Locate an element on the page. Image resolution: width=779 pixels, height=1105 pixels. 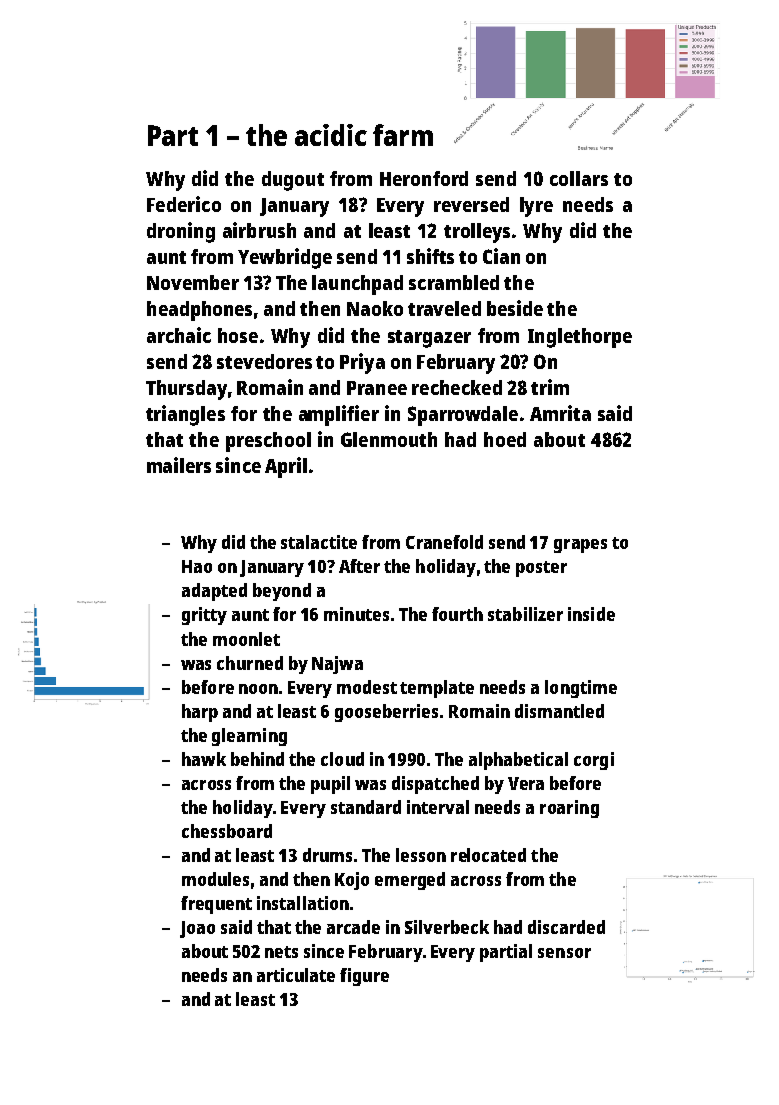
hawk is located at coordinates (204, 759).
